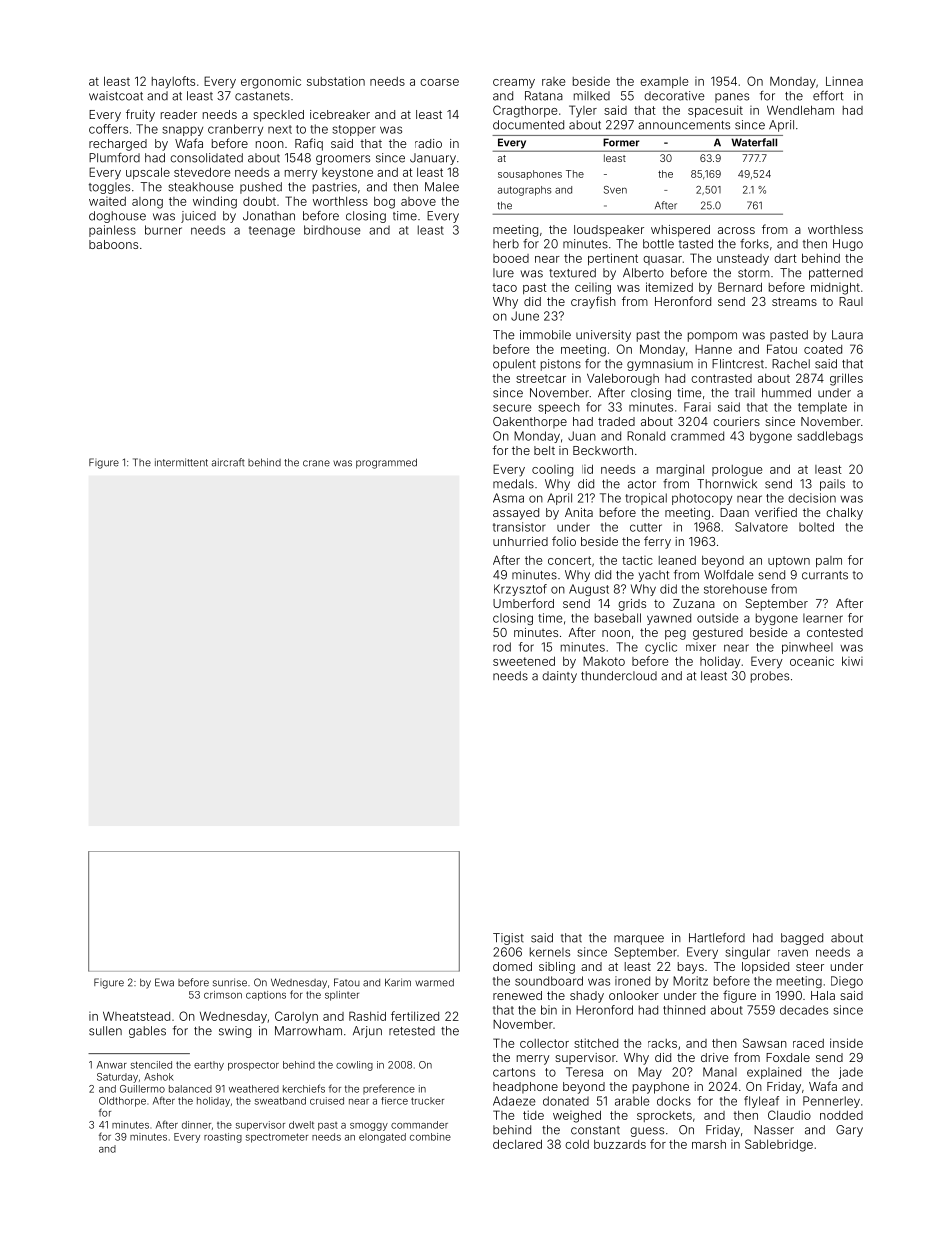  I want to click on Hugo, so click(848, 245).
